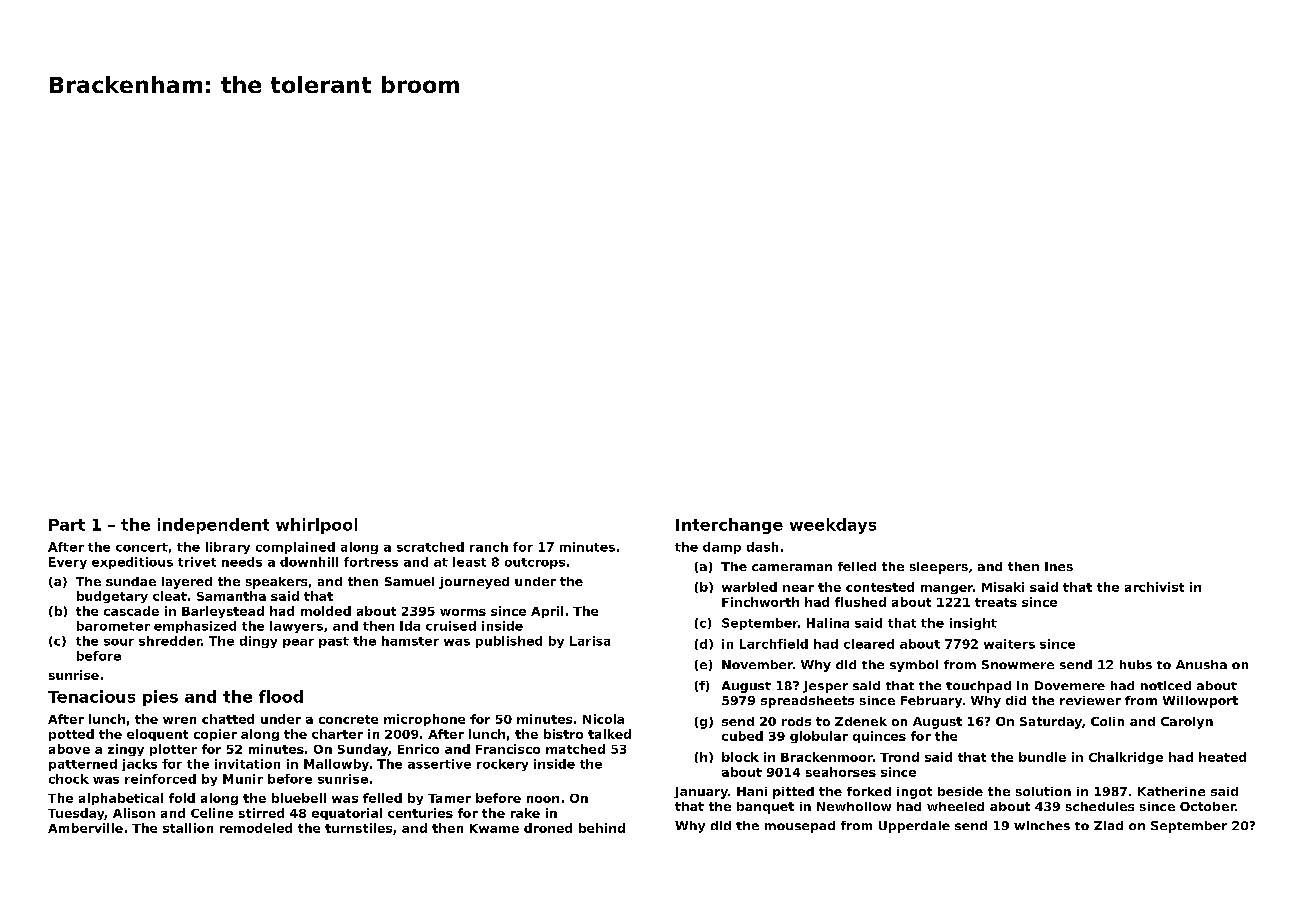 This image has height=924, width=1308. I want to click on layered, so click(187, 583).
